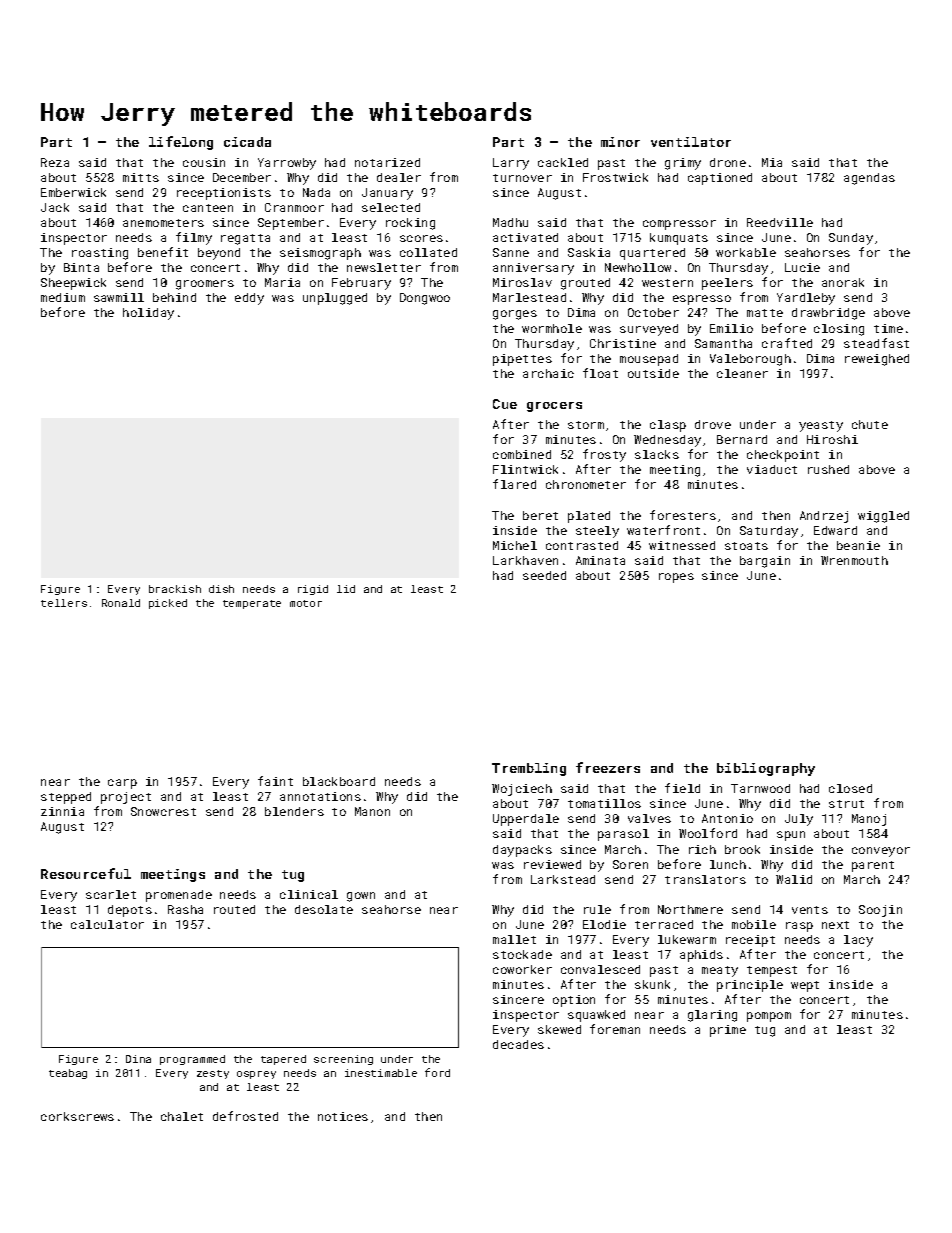  I want to click on chronometer, so click(586, 484).
